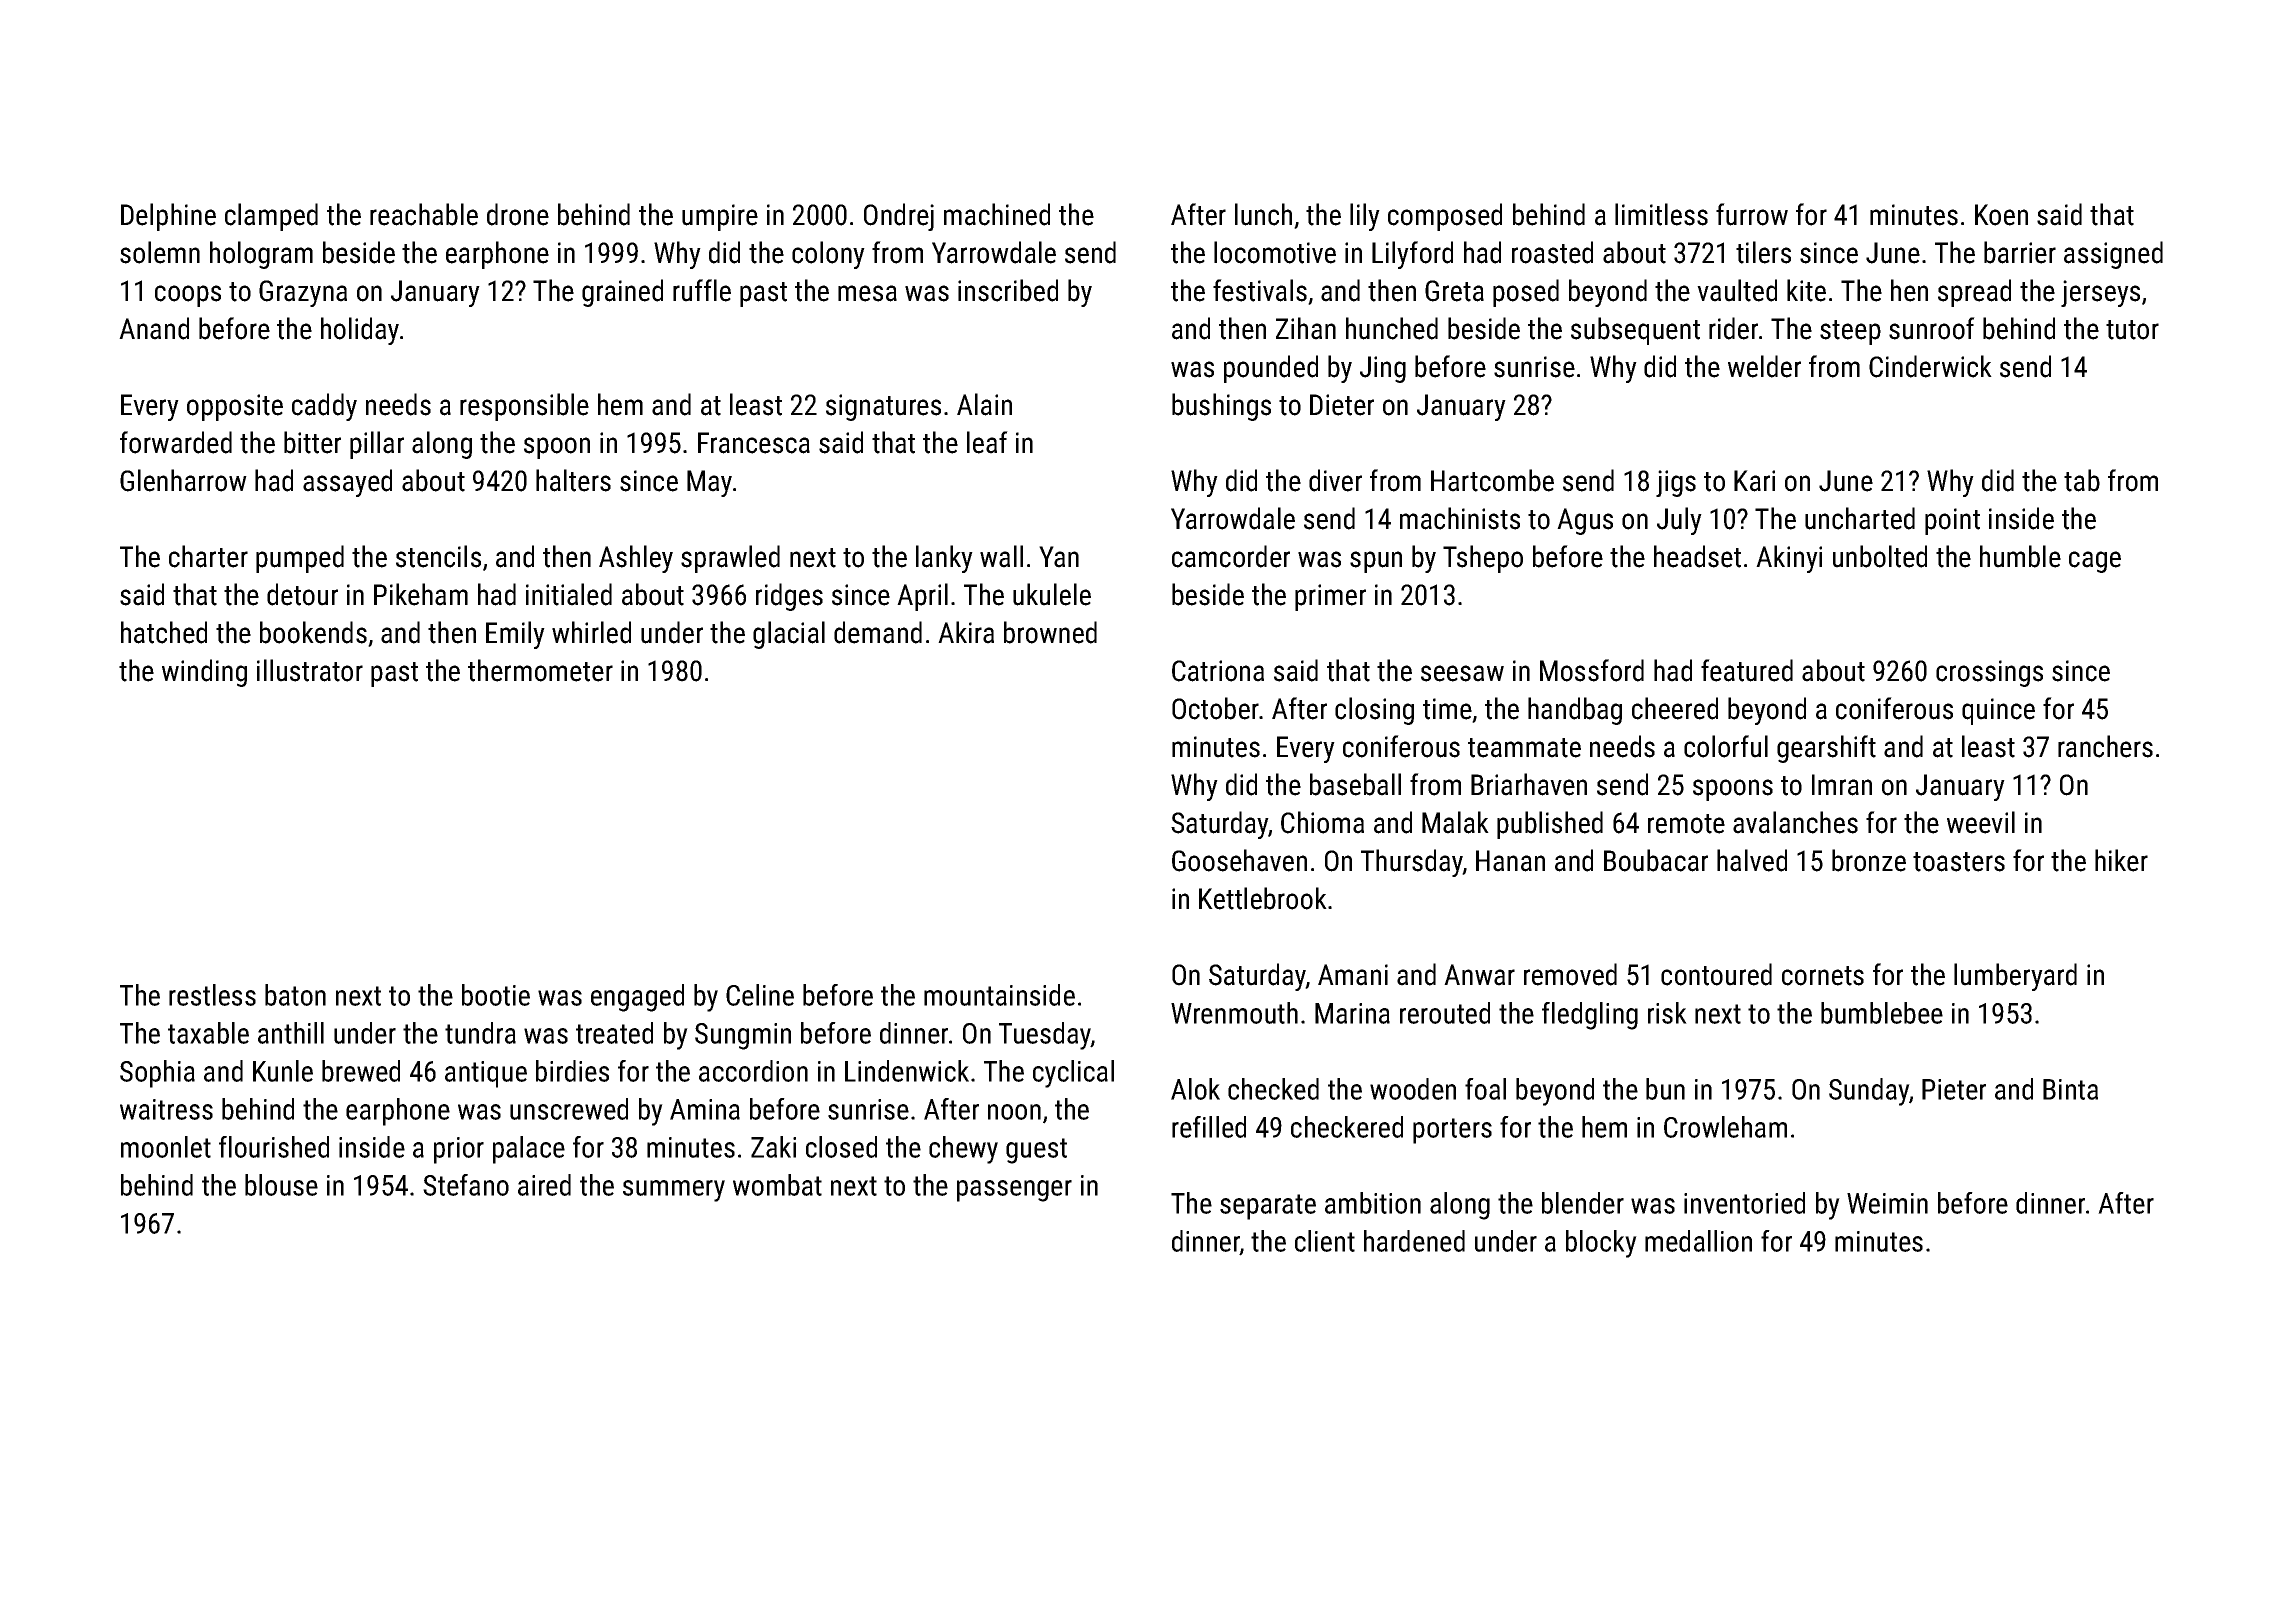  I want to click on furrow, so click(1752, 214).
